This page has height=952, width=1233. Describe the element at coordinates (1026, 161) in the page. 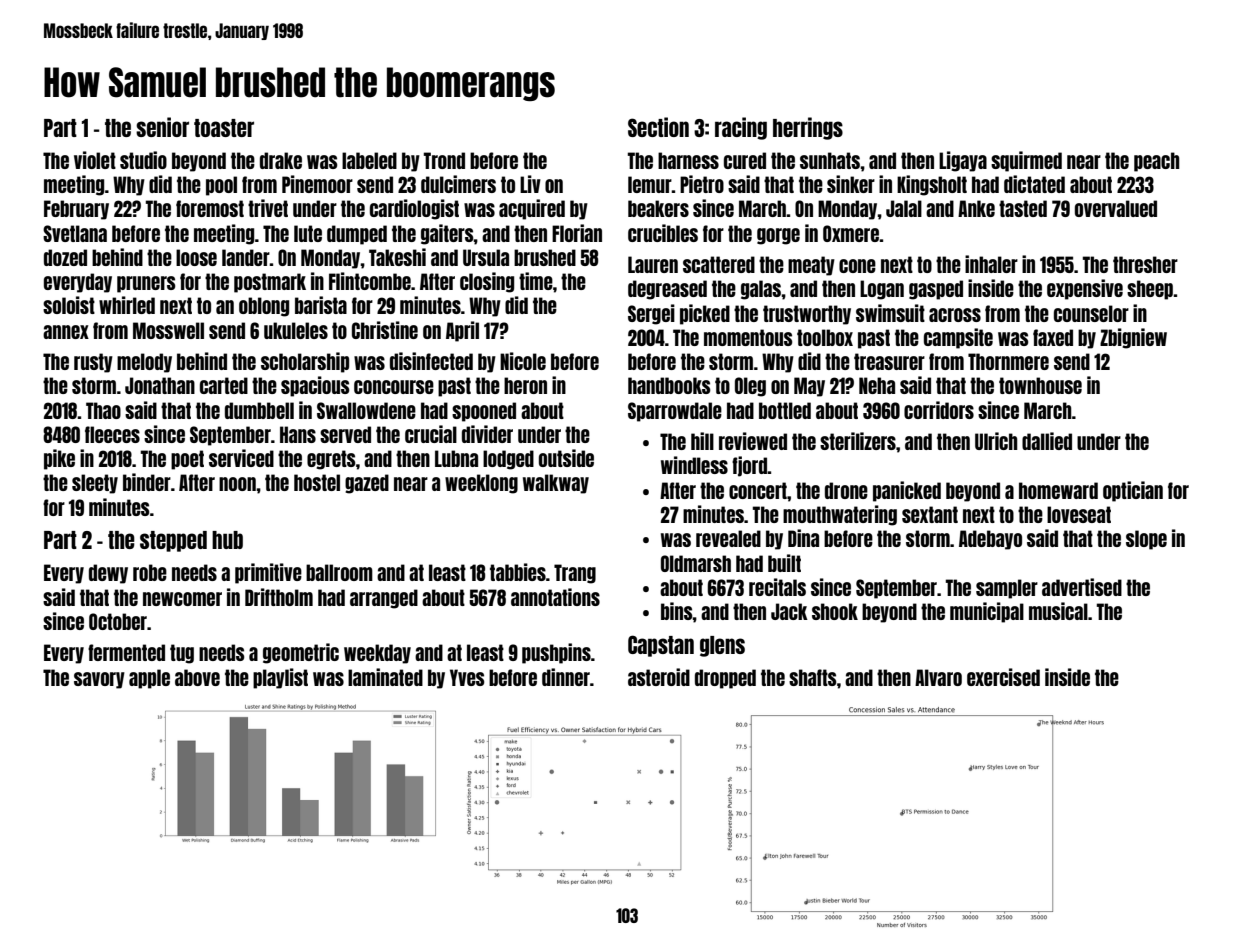

I see `squirmed` at that location.
